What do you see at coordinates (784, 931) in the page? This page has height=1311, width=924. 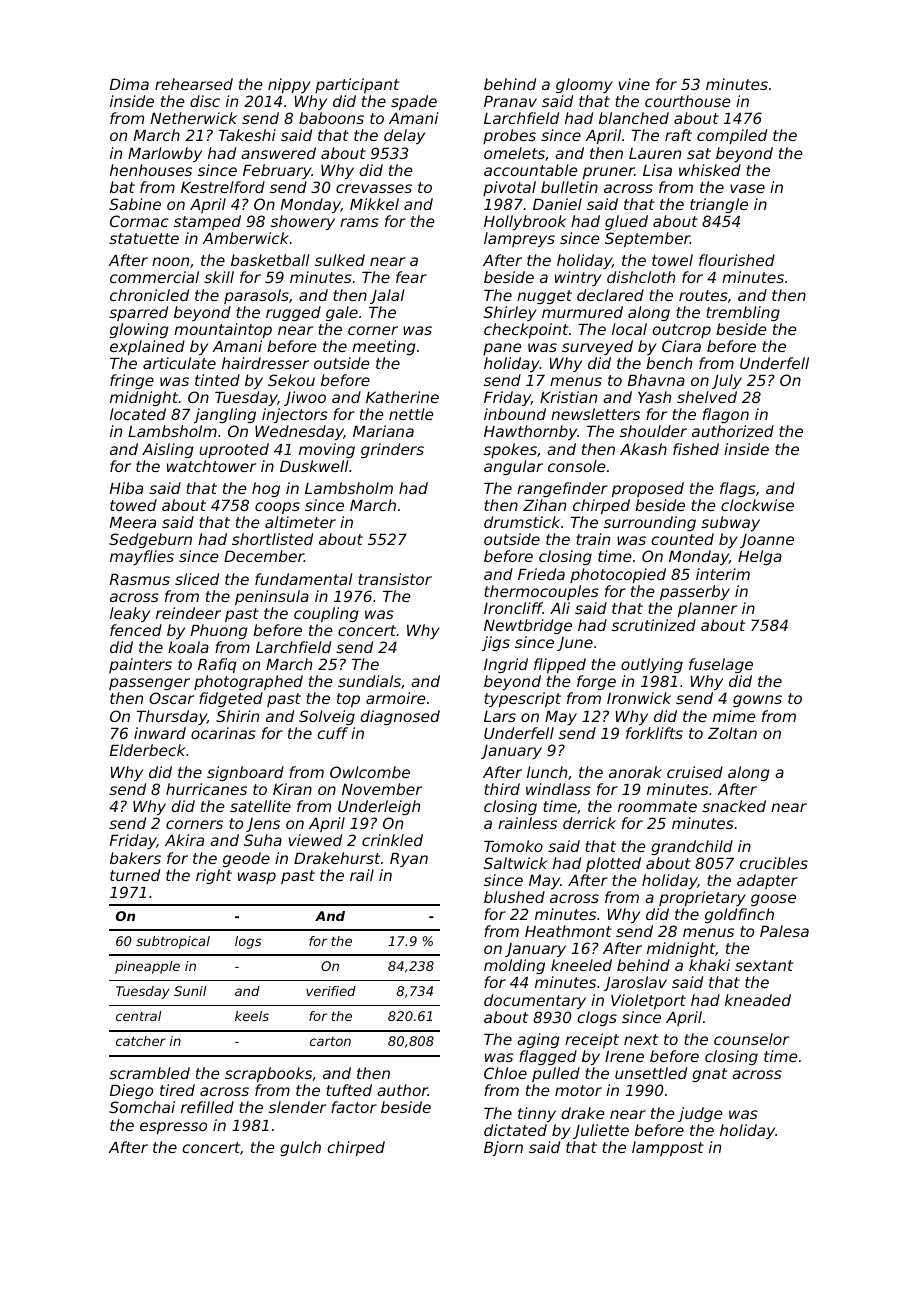 I see `Palesa` at bounding box center [784, 931].
